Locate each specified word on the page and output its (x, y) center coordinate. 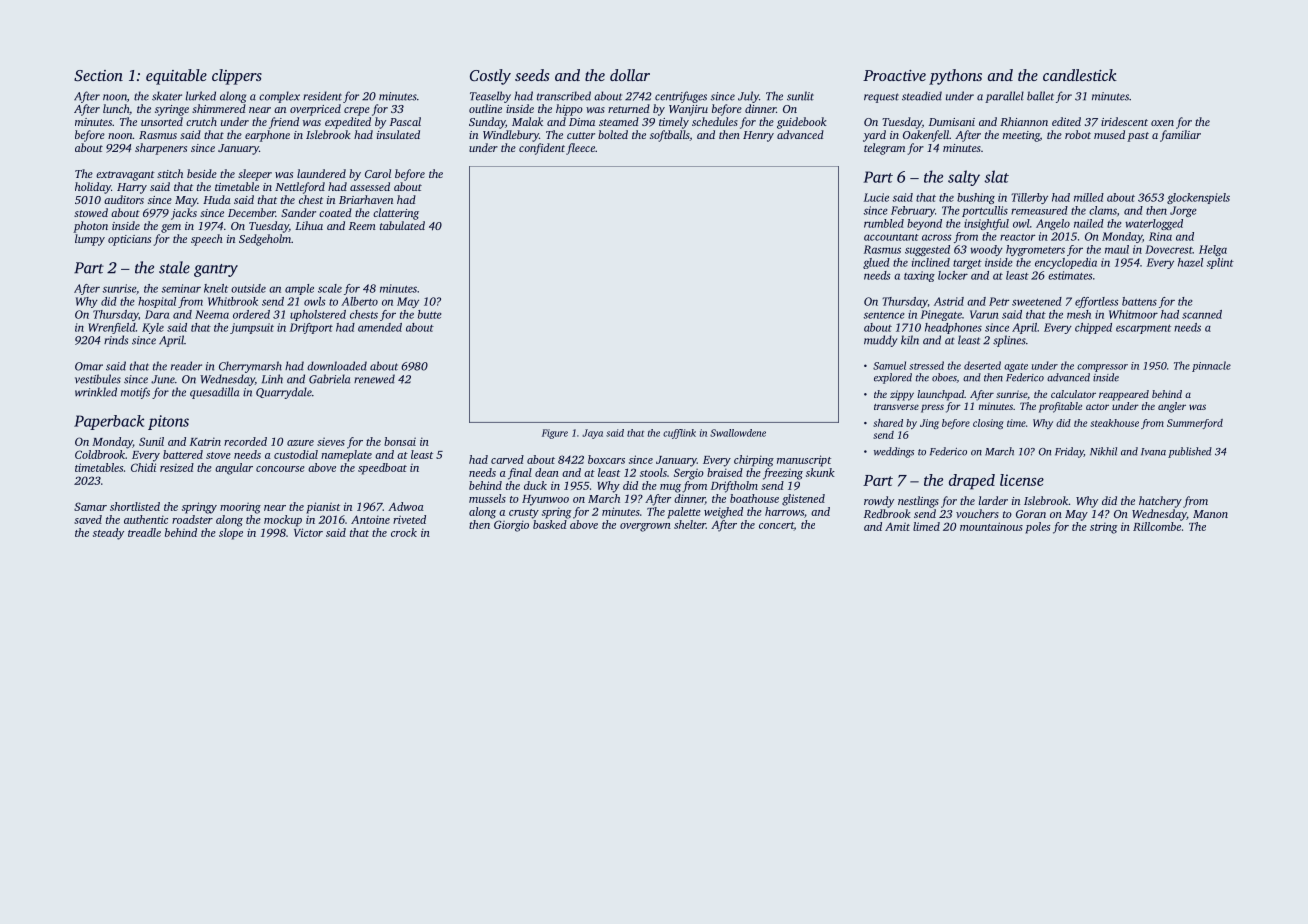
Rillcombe (1157, 526)
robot (1078, 134)
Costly (490, 77)
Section (98, 75)
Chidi (143, 467)
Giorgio (511, 526)
